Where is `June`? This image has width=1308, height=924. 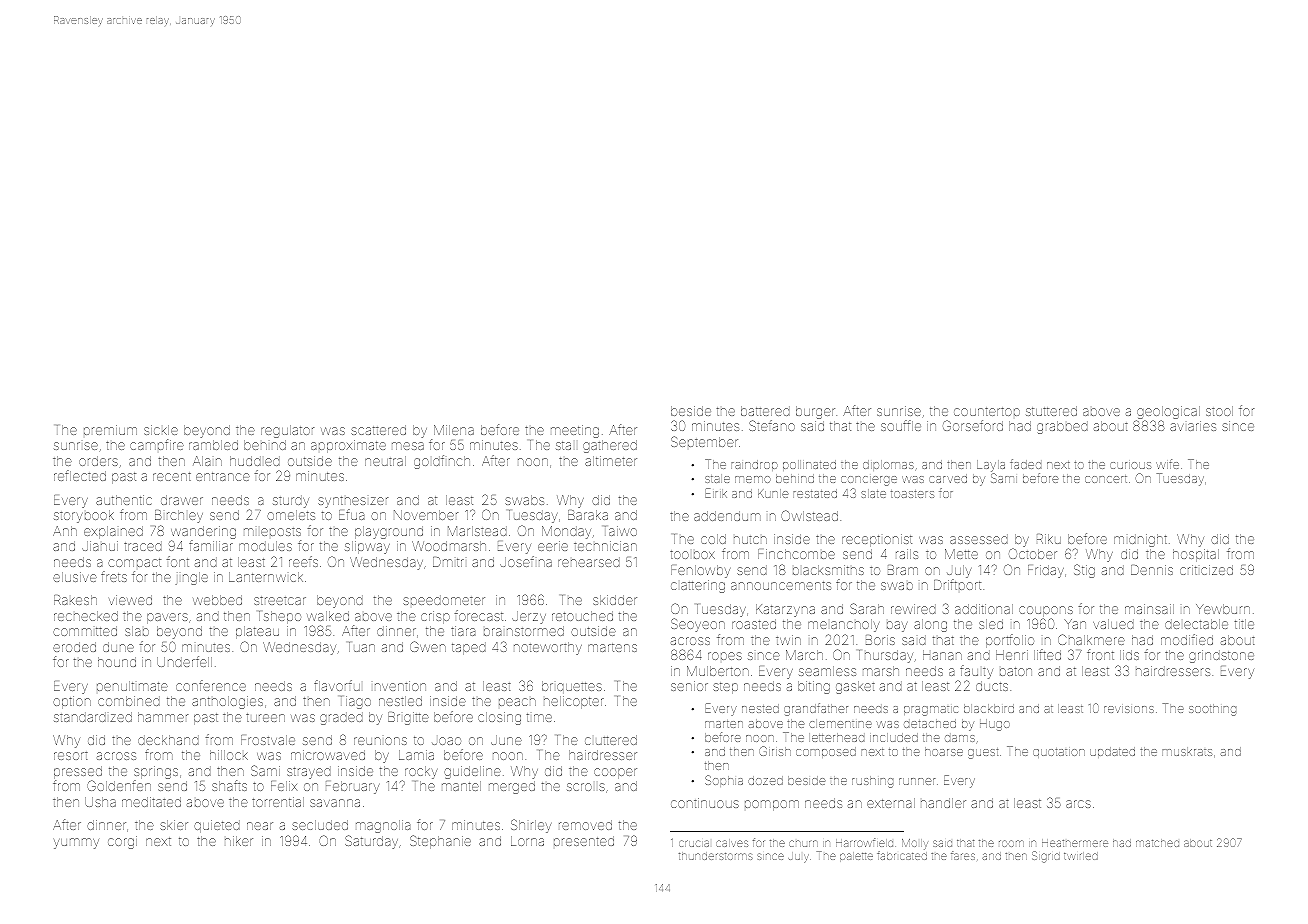 June is located at coordinates (506, 740).
